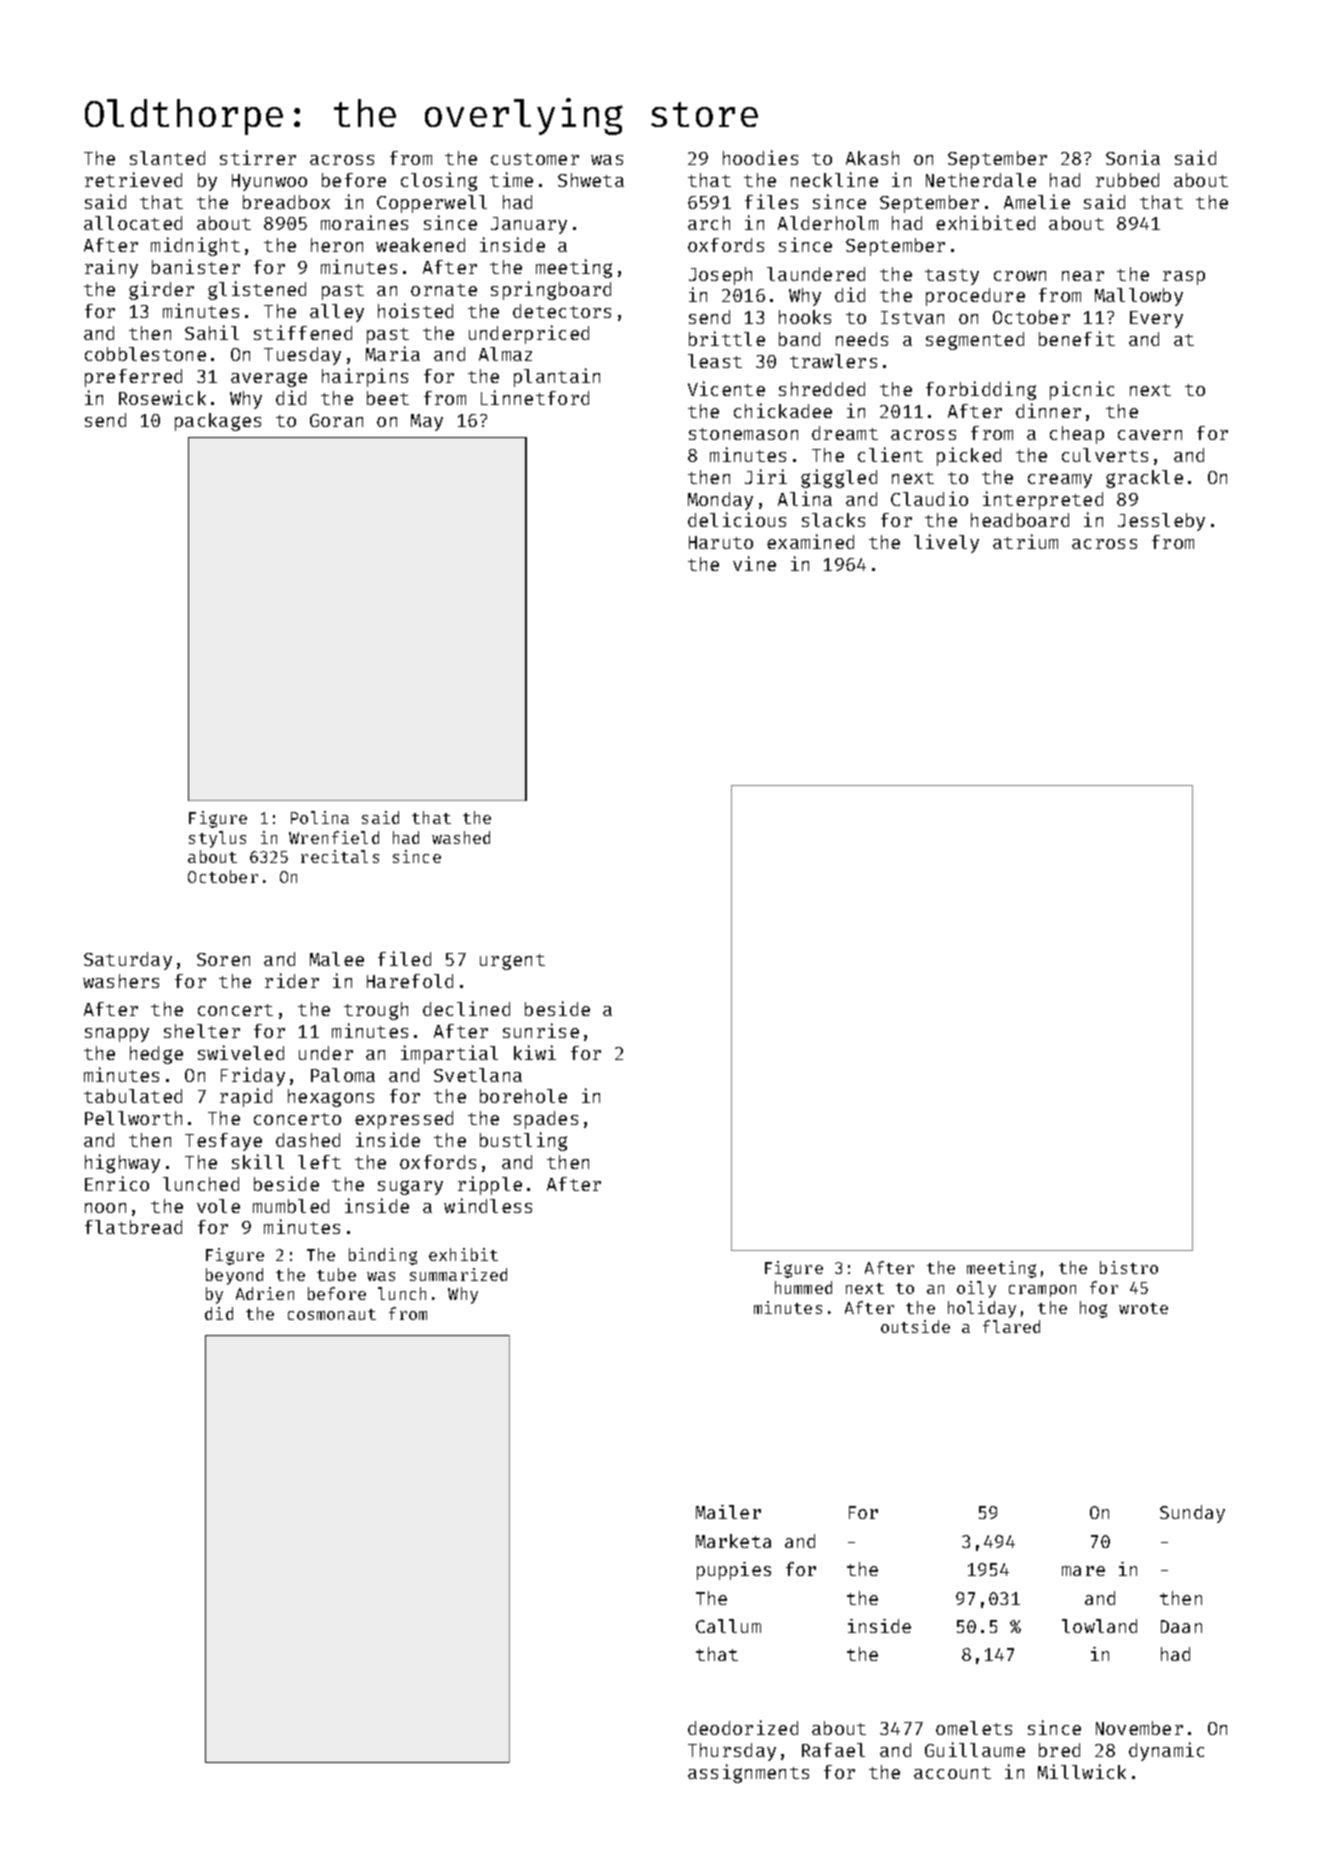 This screenshot has width=1319, height=1865. Describe the element at coordinates (512, 962) in the screenshot. I see `urgent` at that location.
